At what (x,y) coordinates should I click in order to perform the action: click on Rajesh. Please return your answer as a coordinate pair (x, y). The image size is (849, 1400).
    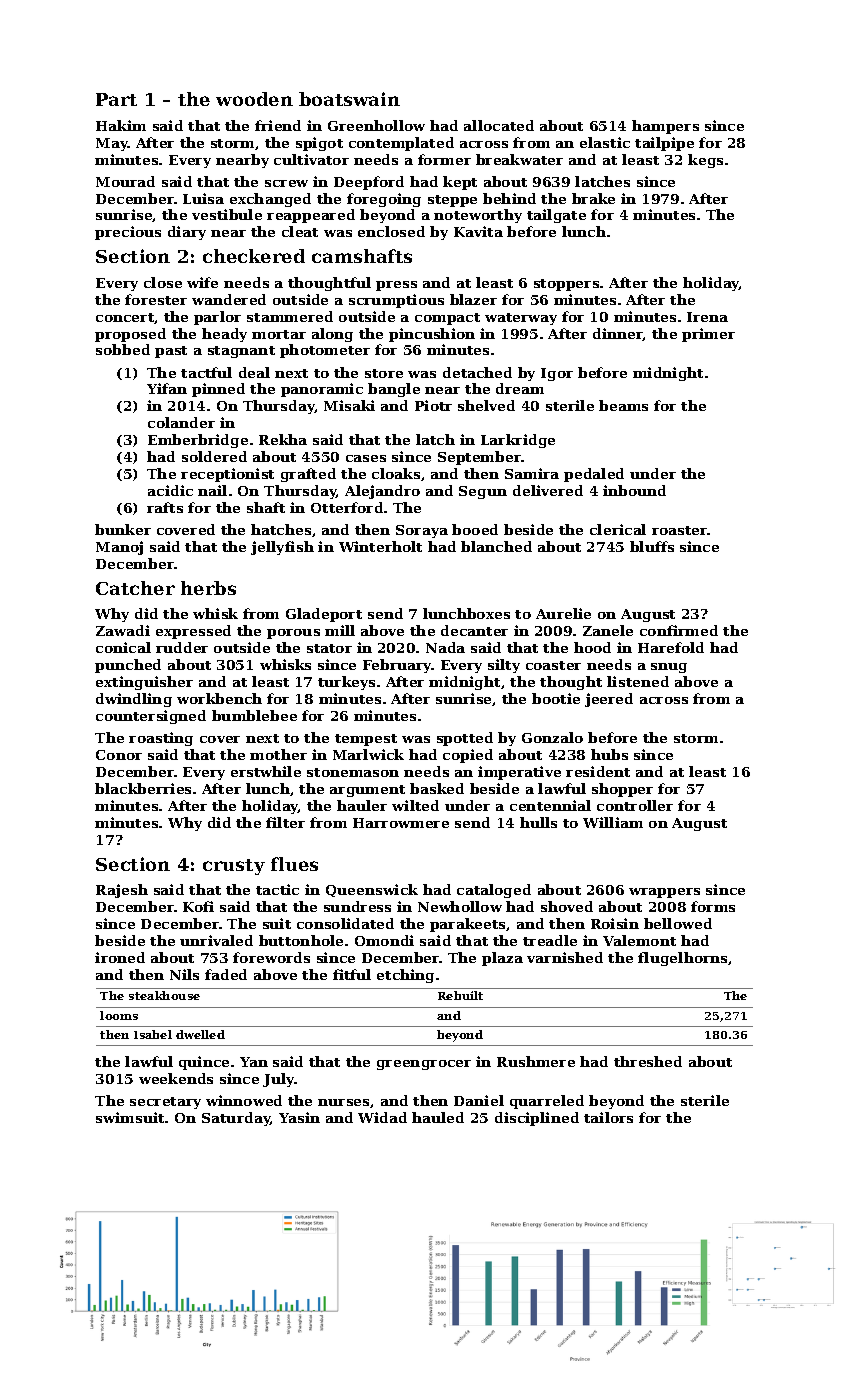
    Looking at the image, I should click on (122, 891).
